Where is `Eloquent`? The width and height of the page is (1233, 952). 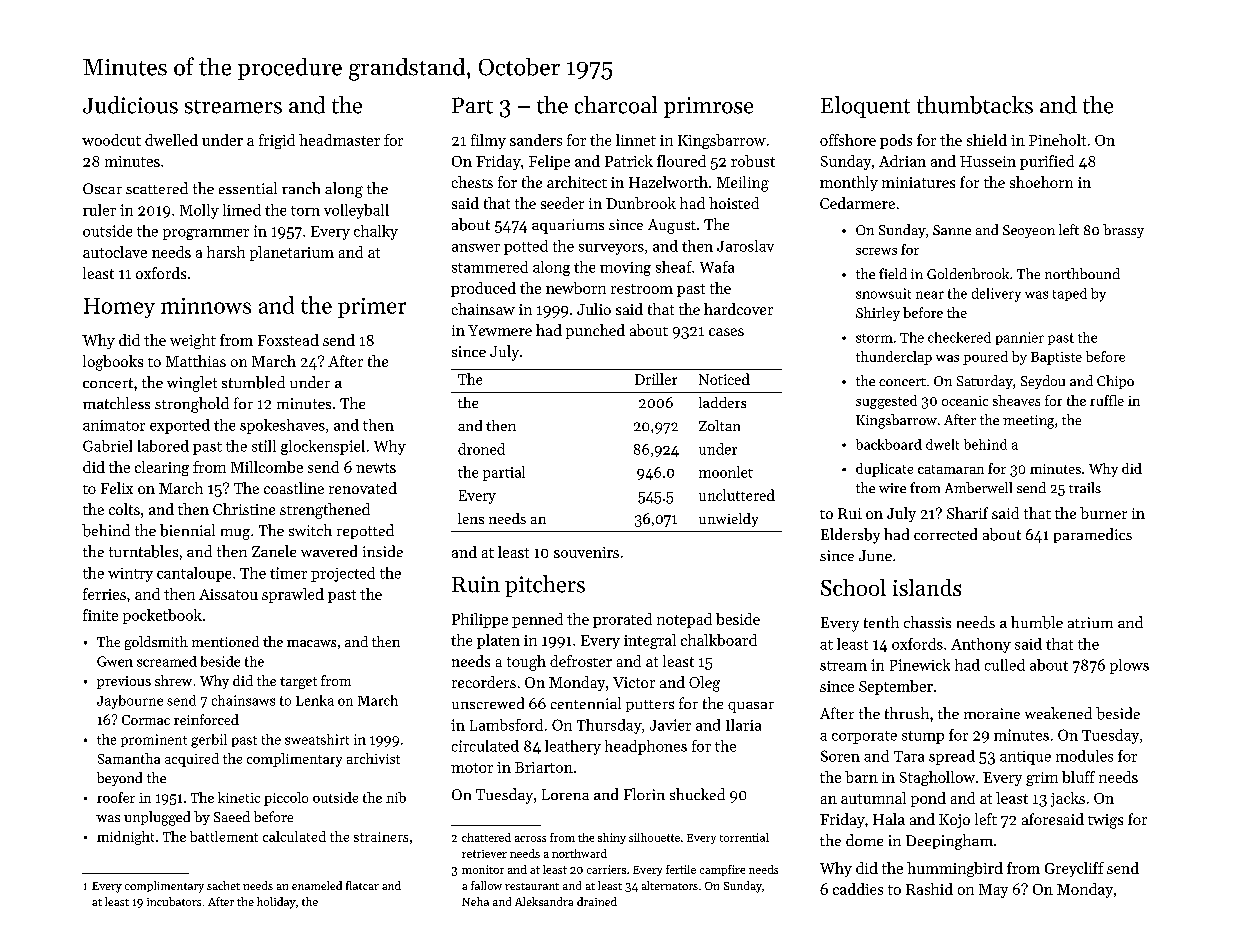
Eloquent is located at coordinates (865, 107).
